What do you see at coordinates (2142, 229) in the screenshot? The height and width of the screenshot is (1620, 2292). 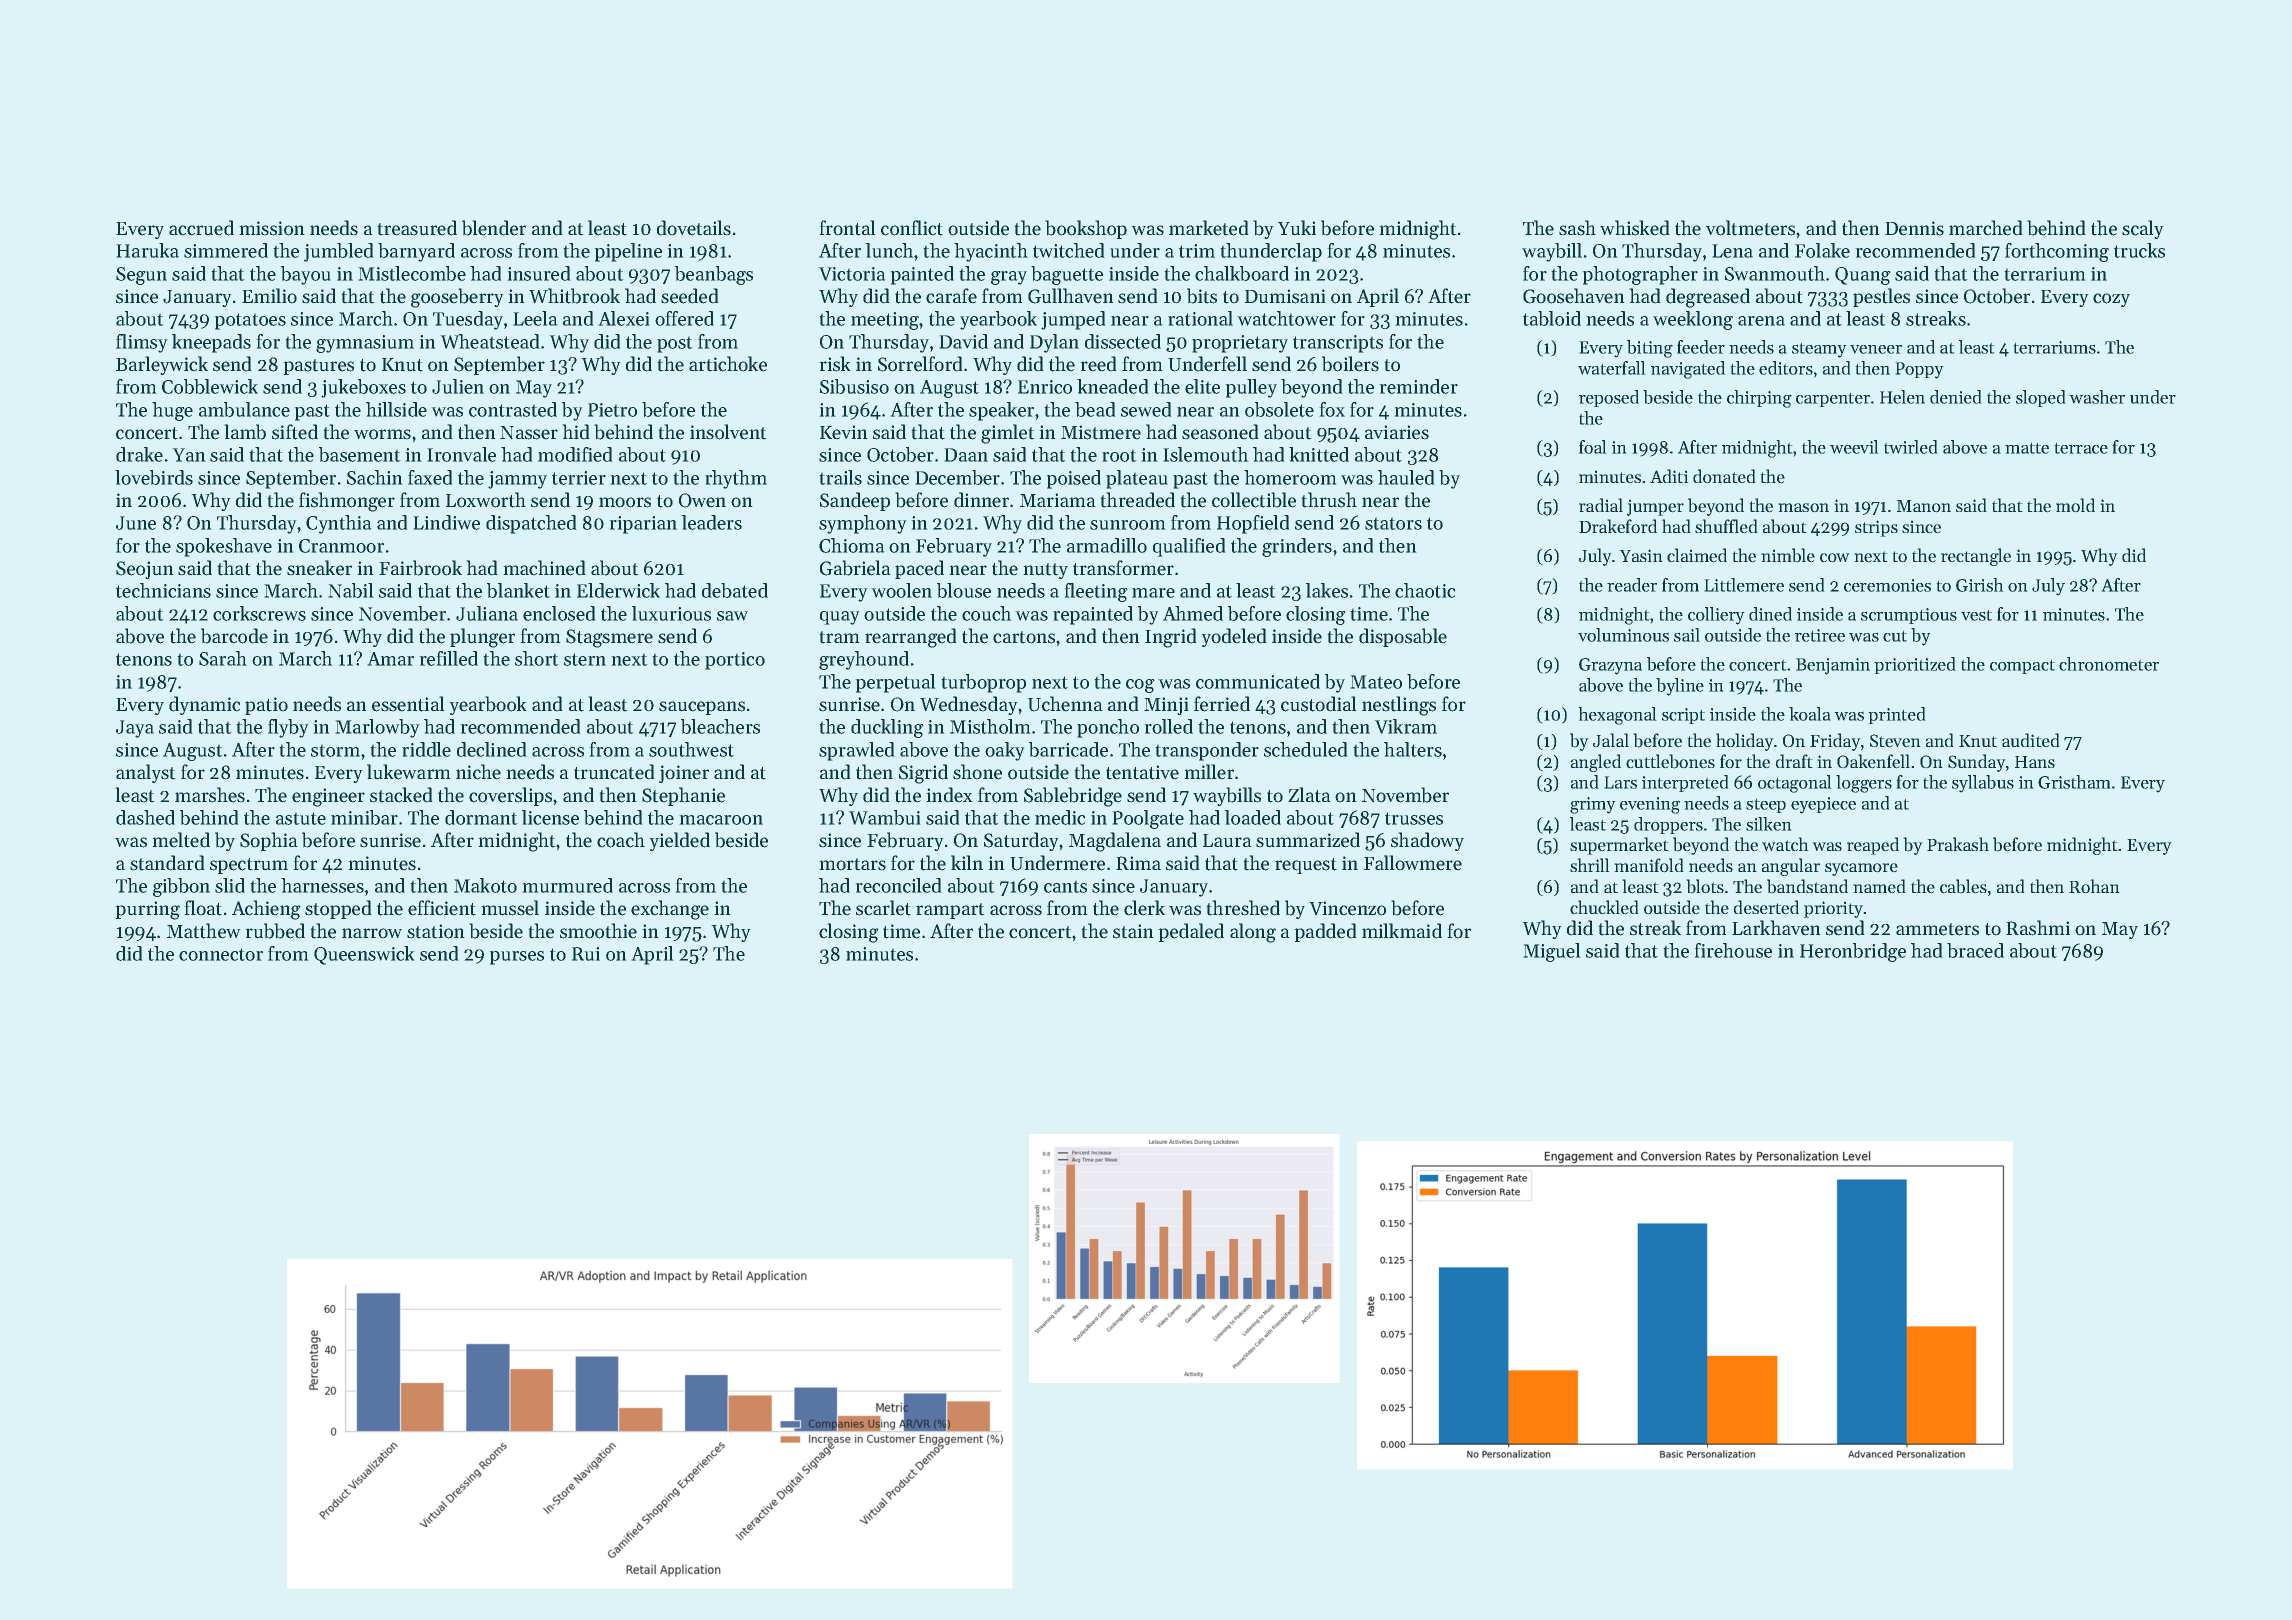 I see `scaly` at bounding box center [2142, 229].
